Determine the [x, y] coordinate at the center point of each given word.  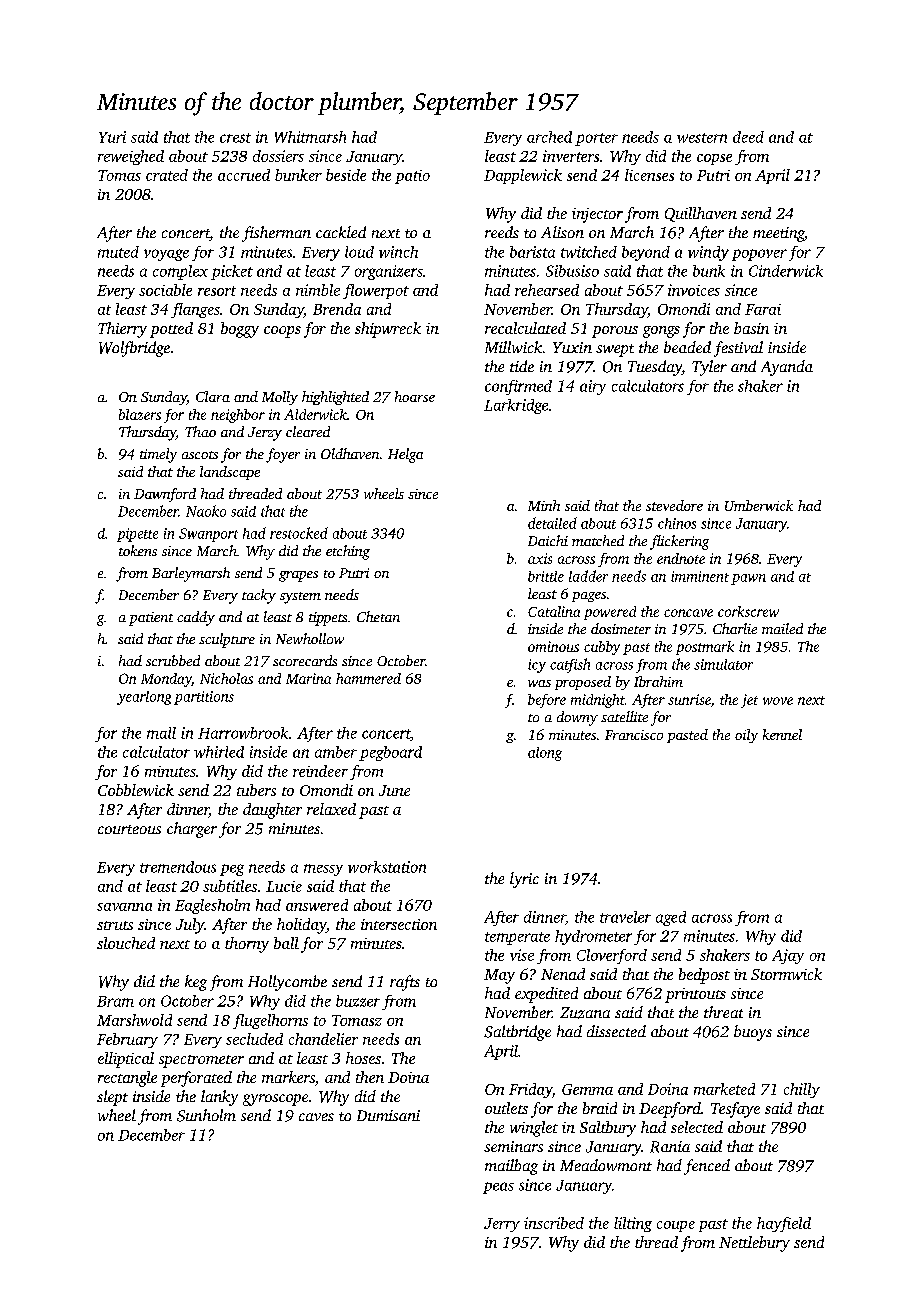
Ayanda [787, 368]
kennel [782, 734]
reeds [502, 232]
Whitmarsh [310, 137]
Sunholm [206, 1115]
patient [151, 619]
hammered [368, 678]
